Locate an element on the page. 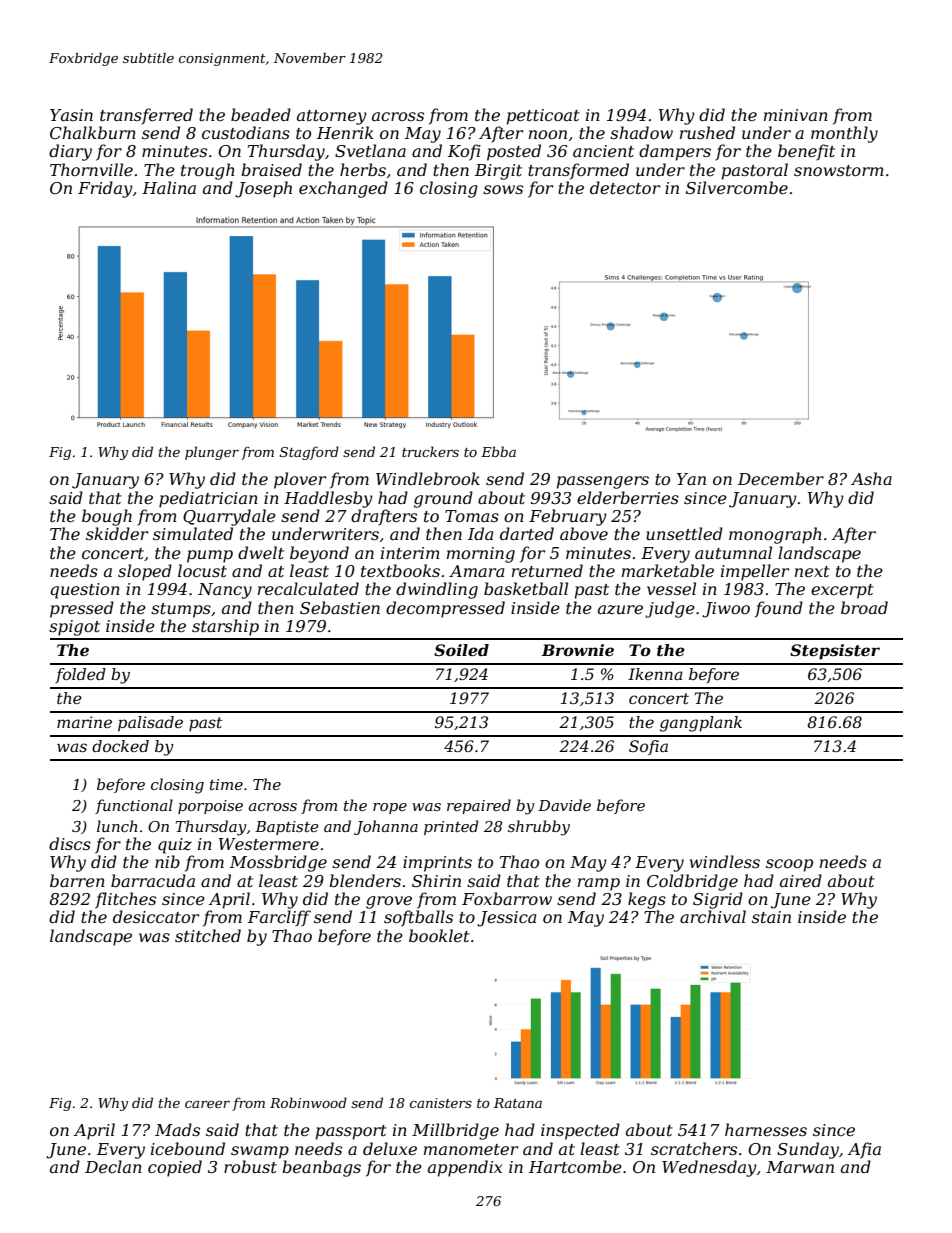  Declan is located at coordinates (113, 1166).
